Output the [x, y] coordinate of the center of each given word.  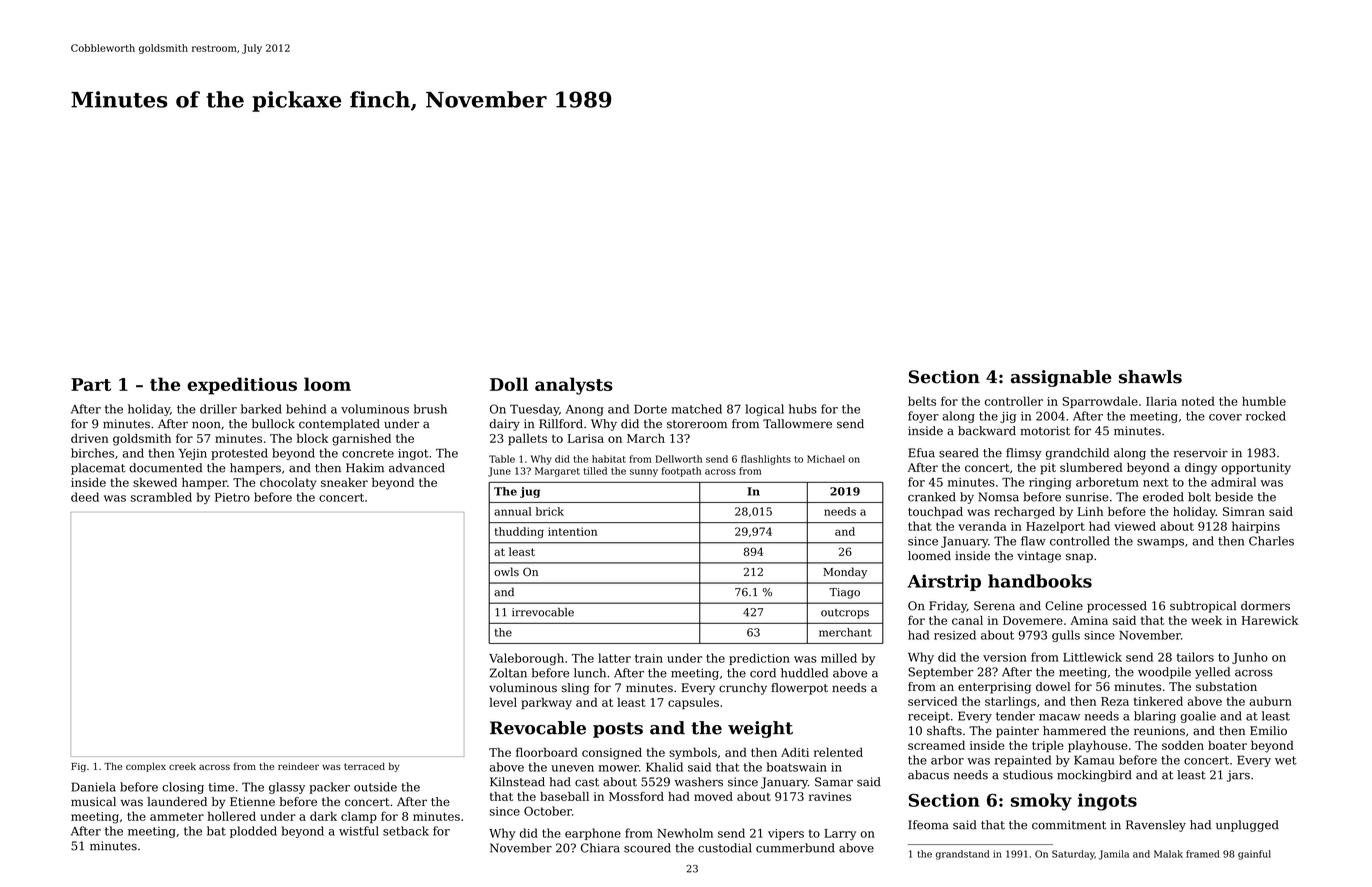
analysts [574, 386]
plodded [253, 832]
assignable [1061, 378]
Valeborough [526, 659]
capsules [693, 703]
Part [91, 384]
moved [713, 796]
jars [1238, 776]
